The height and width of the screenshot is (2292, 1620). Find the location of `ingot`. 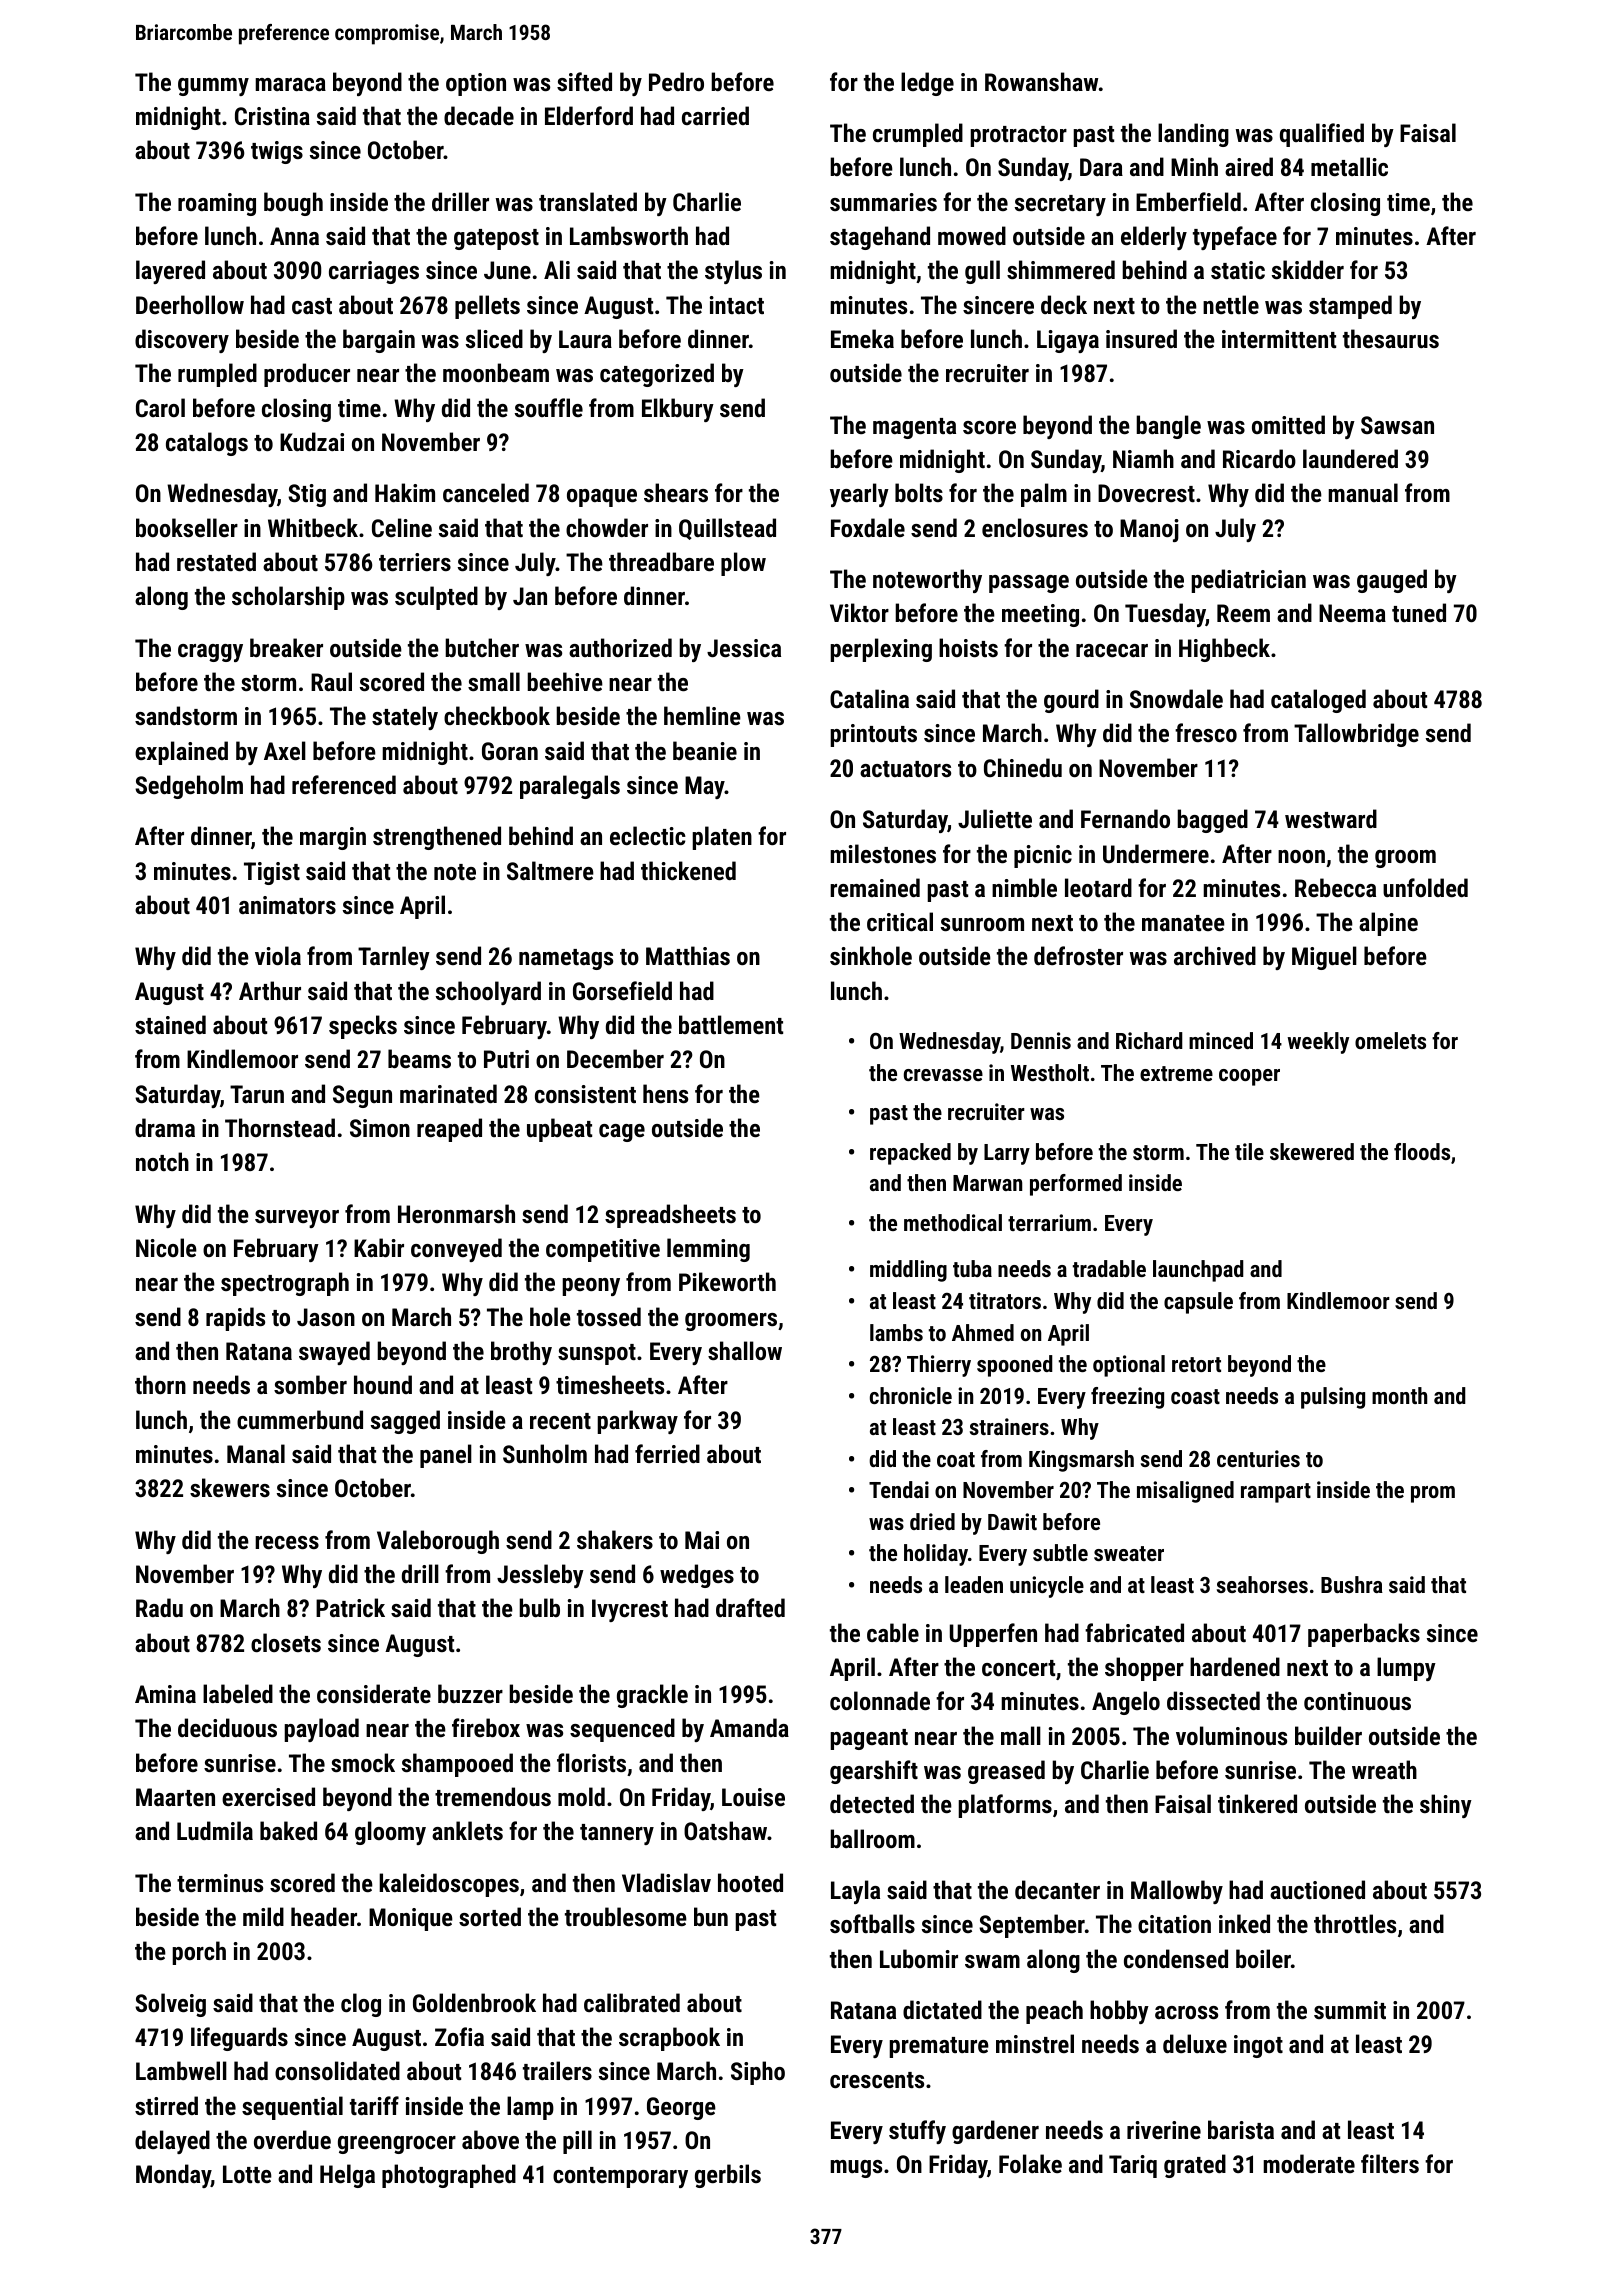

ingot is located at coordinates (1258, 2046).
